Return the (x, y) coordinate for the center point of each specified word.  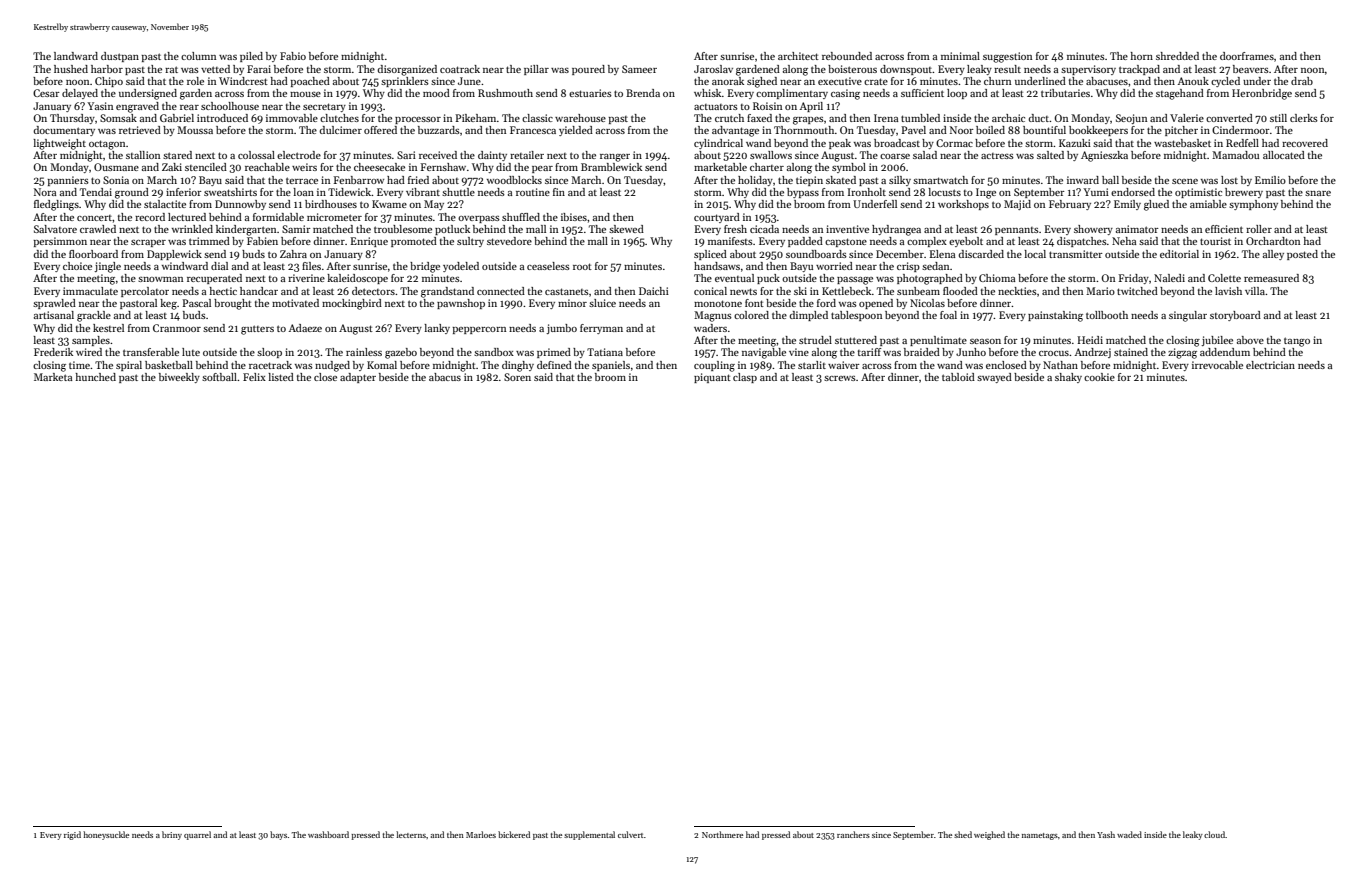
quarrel (197, 835)
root (582, 266)
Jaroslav (713, 69)
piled (251, 57)
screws (840, 378)
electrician (1270, 365)
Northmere (722, 834)
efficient (1224, 229)
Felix (254, 377)
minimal (960, 56)
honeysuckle (106, 835)
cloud (1214, 834)
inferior (184, 192)
